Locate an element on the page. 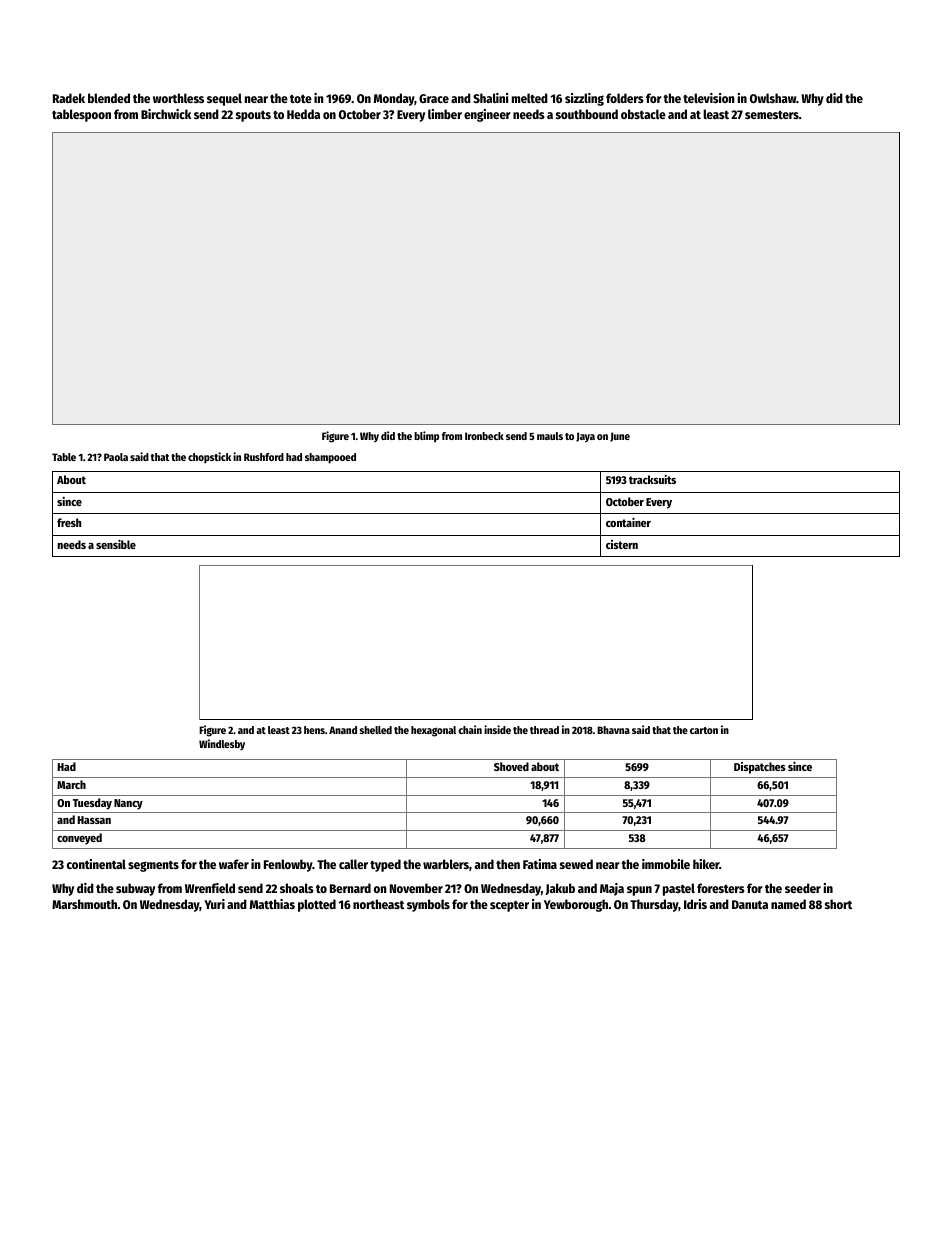 The height and width of the document is (1233, 952). cistern is located at coordinates (622, 544).
